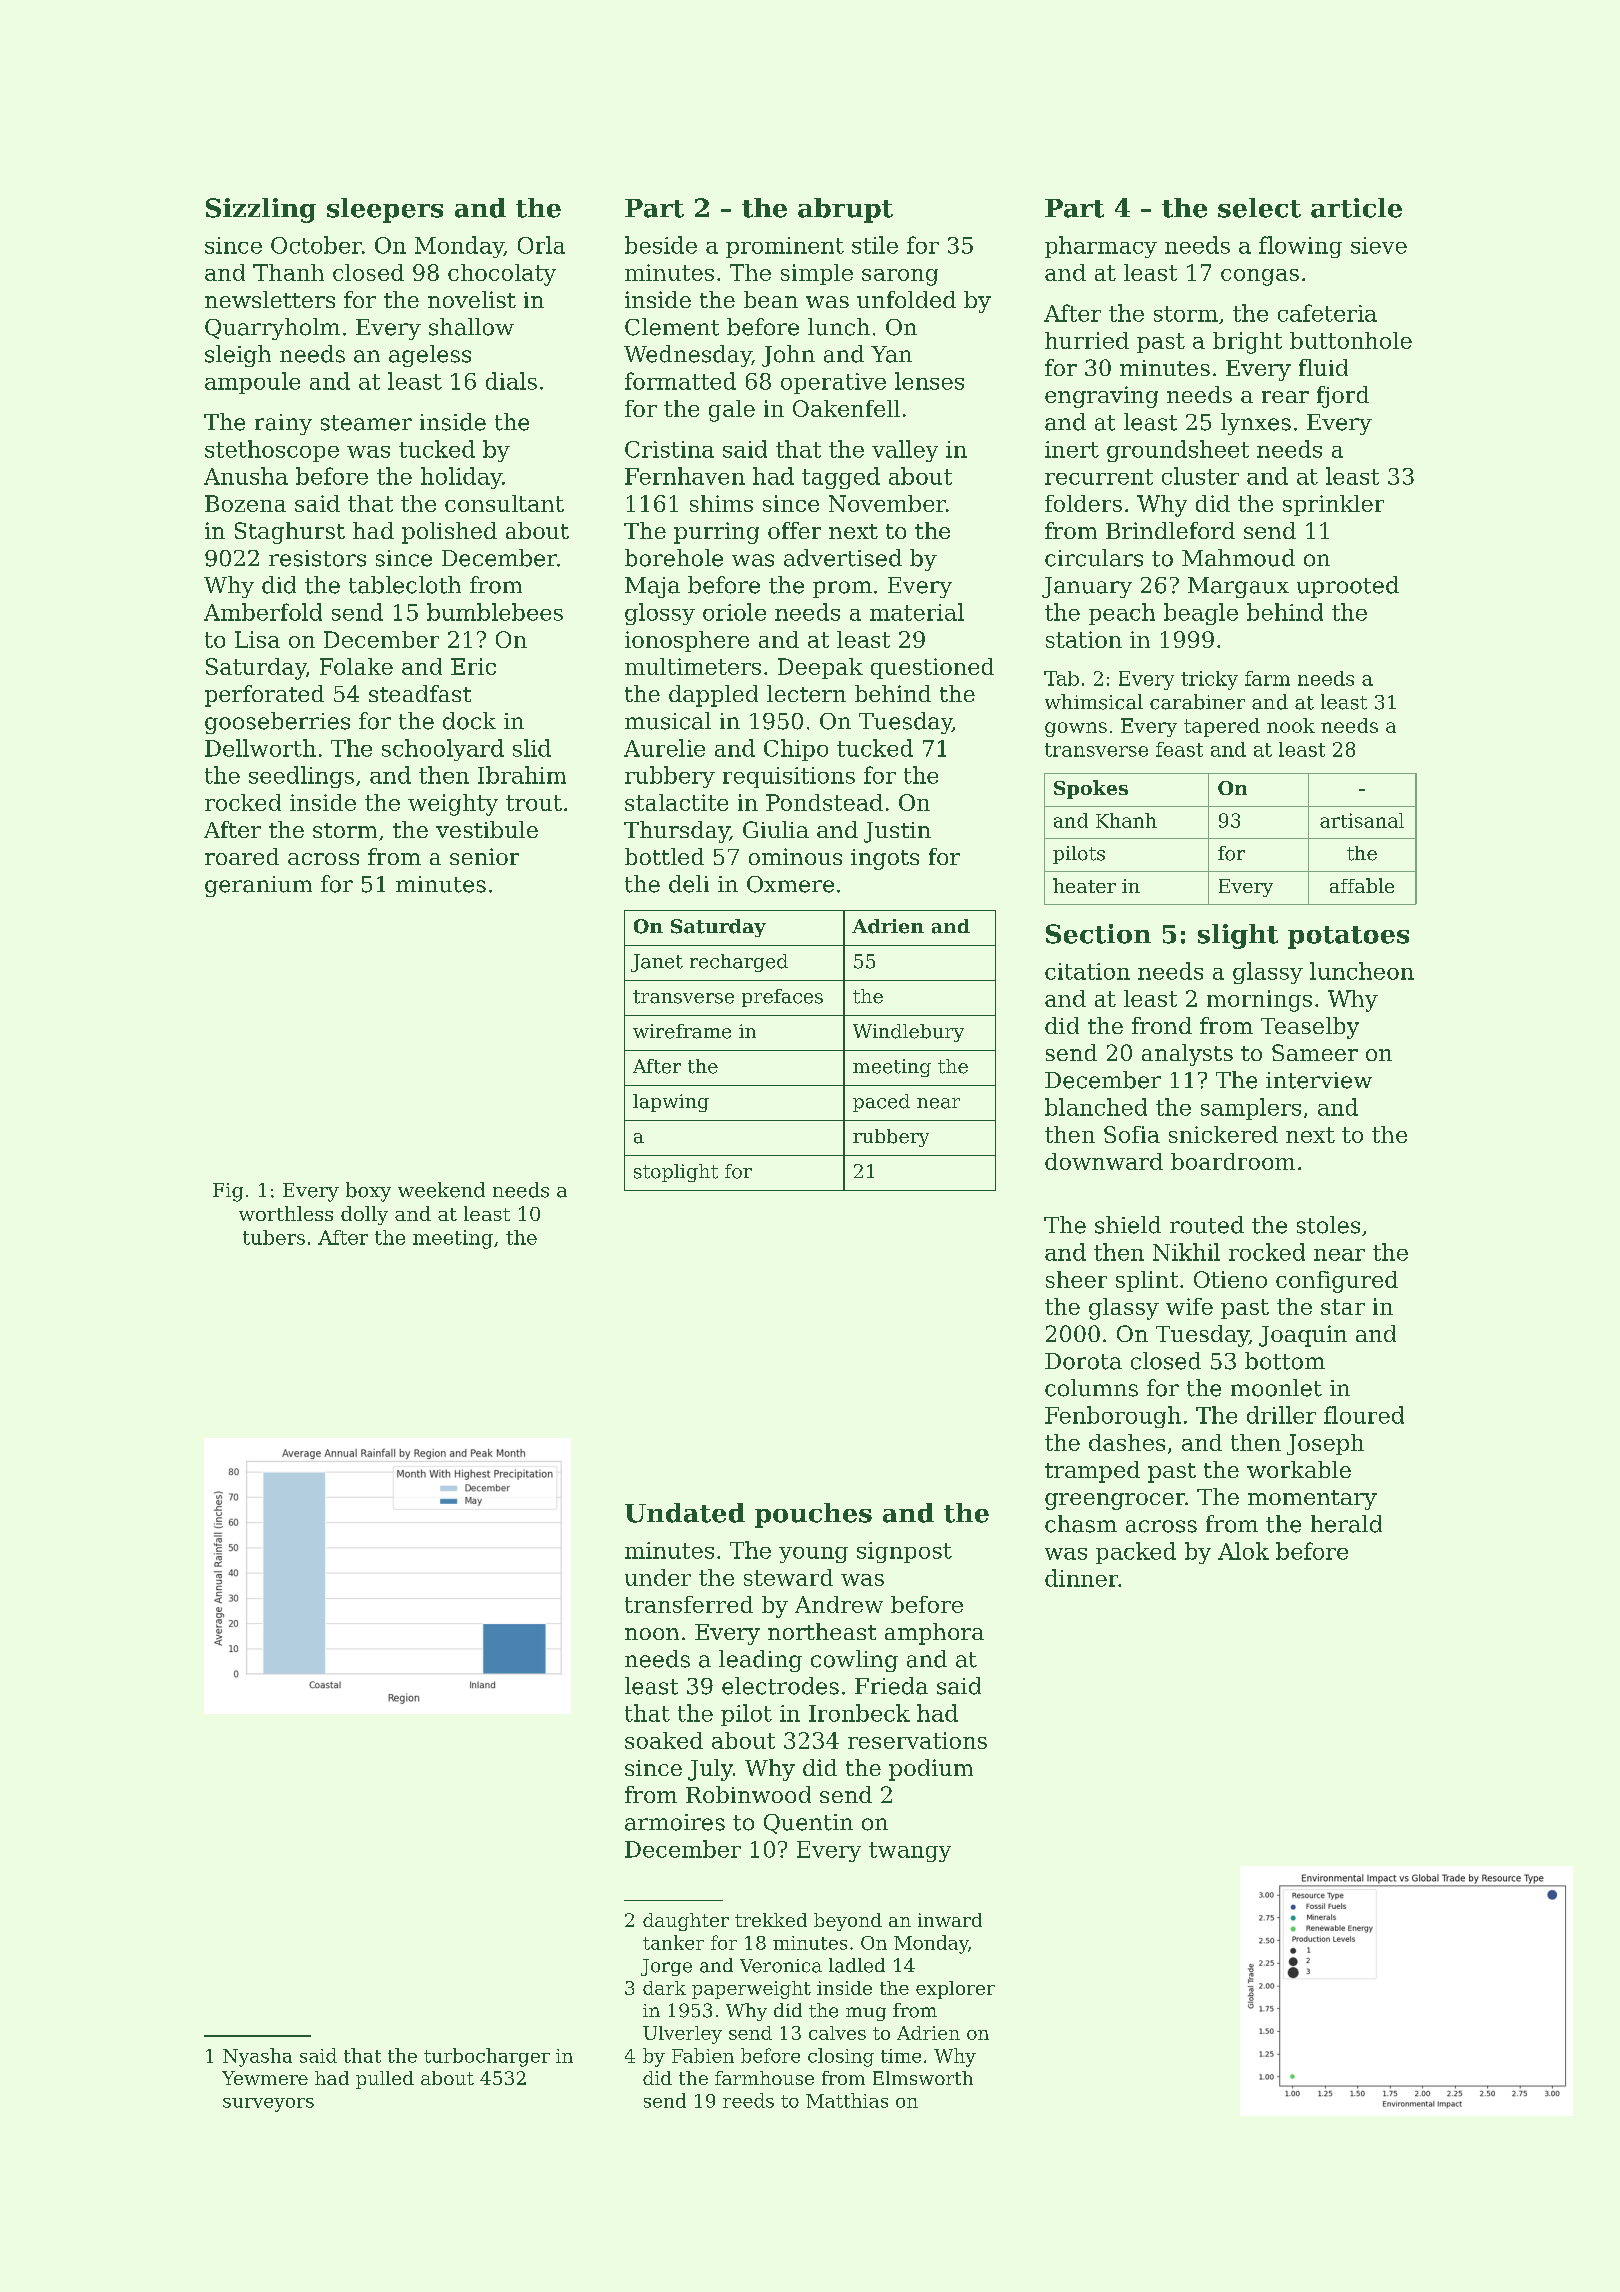  I want to click on tubers, so click(274, 1237).
